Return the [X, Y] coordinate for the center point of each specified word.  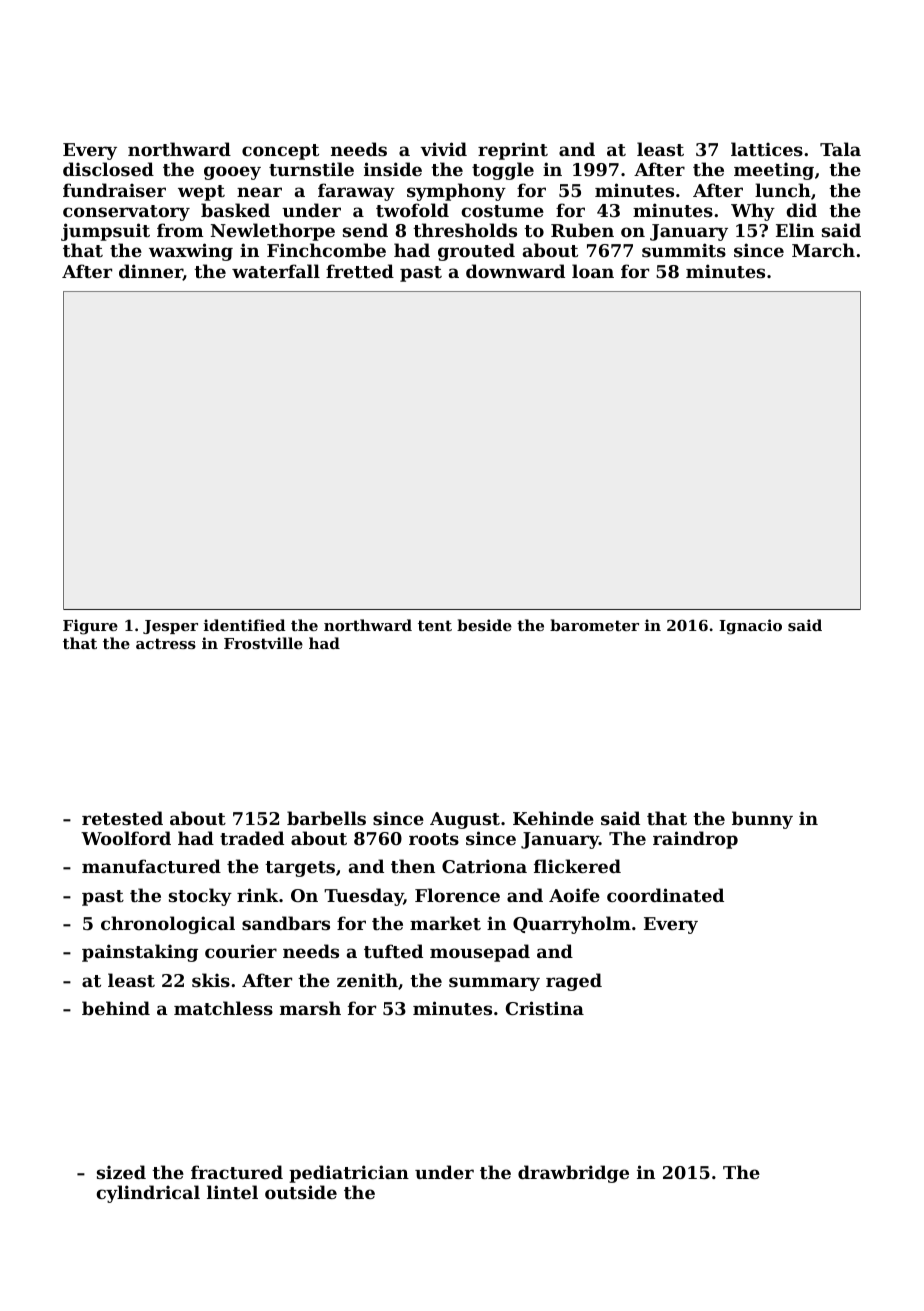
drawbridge [573, 1174]
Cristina [545, 1008]
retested [122, 818]
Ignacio [750, 627]
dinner [151, 272]
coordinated [665, 895]
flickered [577, 866]
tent [435, 625]
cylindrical [148, 1194]
